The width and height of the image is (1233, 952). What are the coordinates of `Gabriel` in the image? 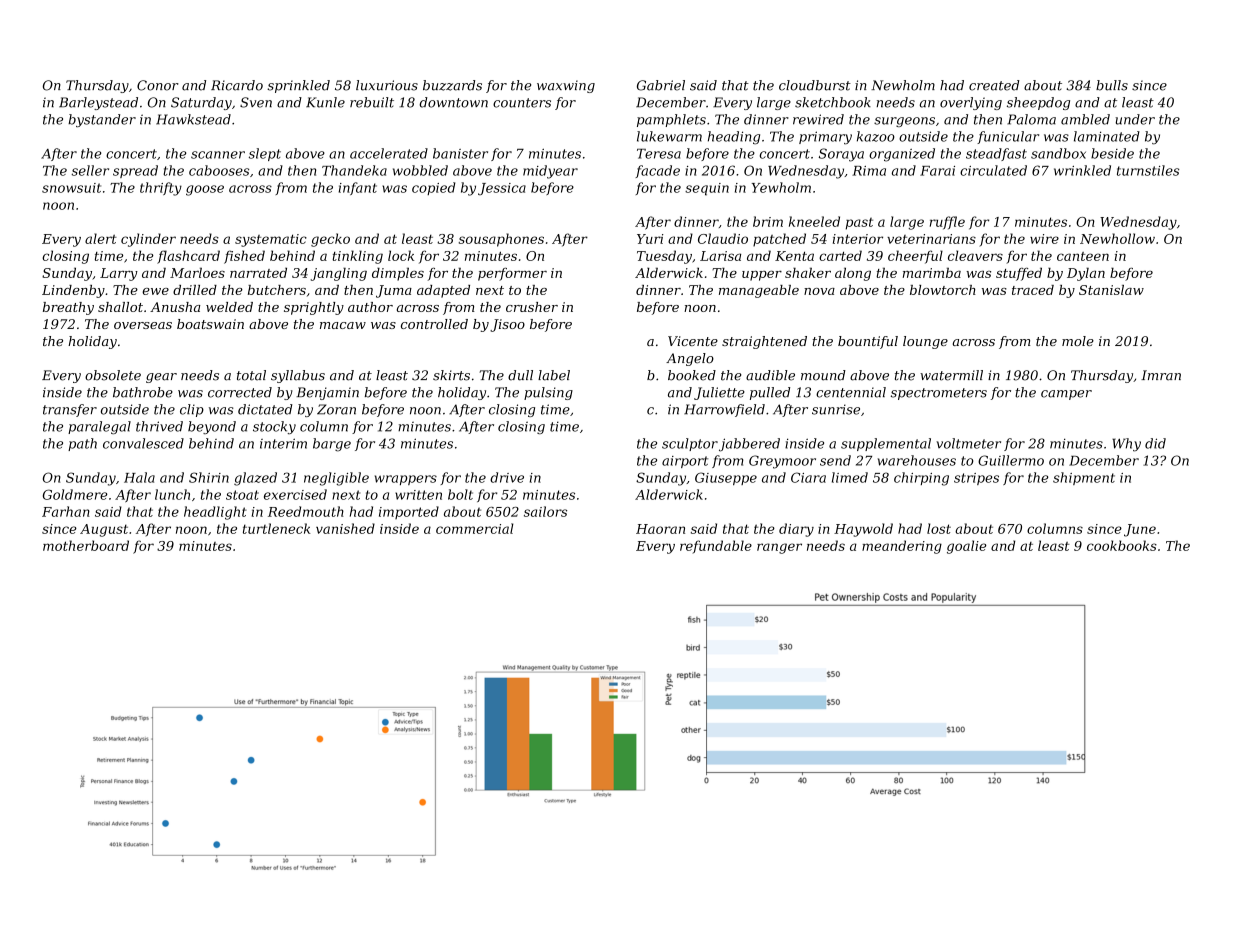 It's located at (661, 85).
